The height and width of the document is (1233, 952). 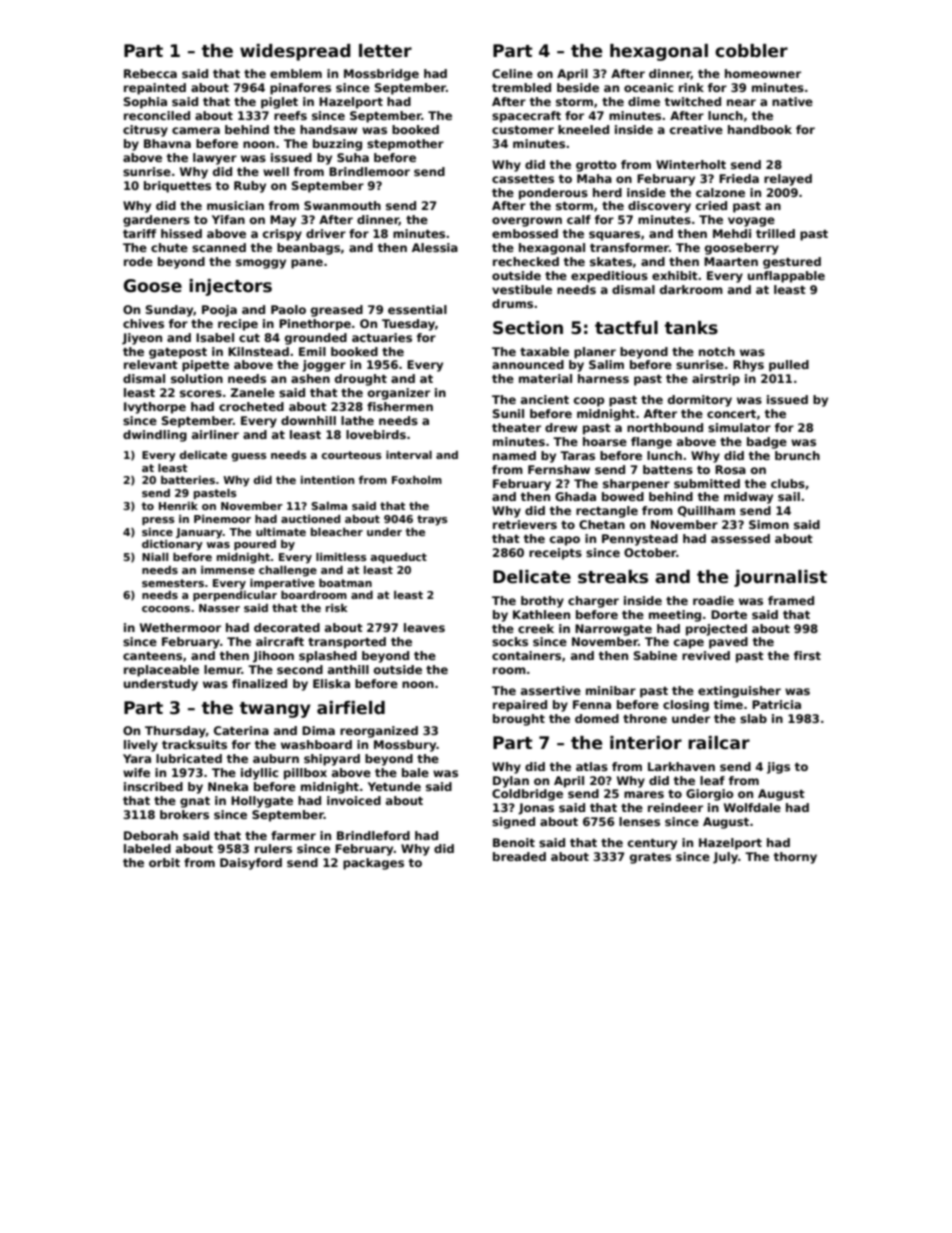 I want to click on battens, so click(x=668, y=469).
